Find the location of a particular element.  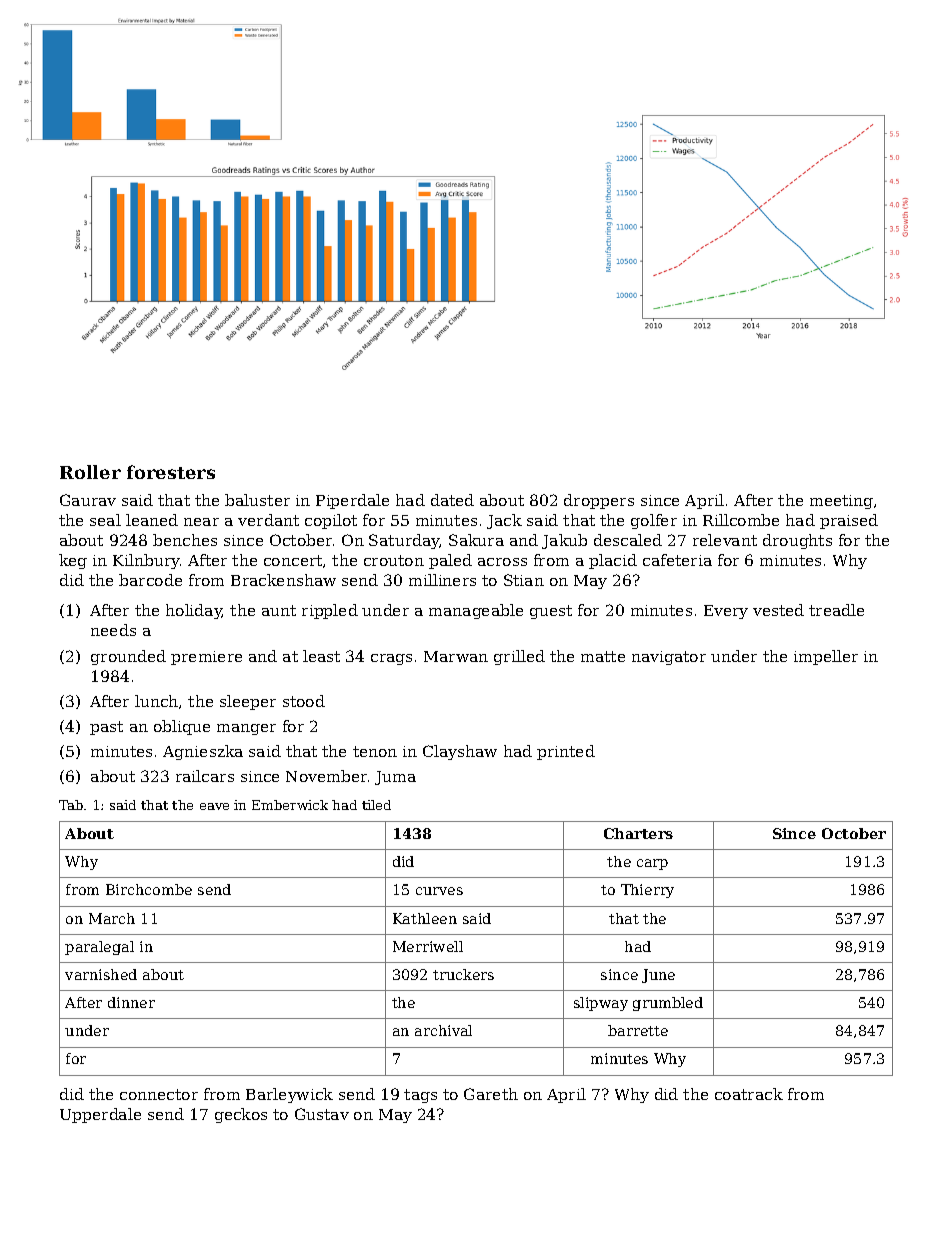

baluster is located at coordinates (257, 500).
